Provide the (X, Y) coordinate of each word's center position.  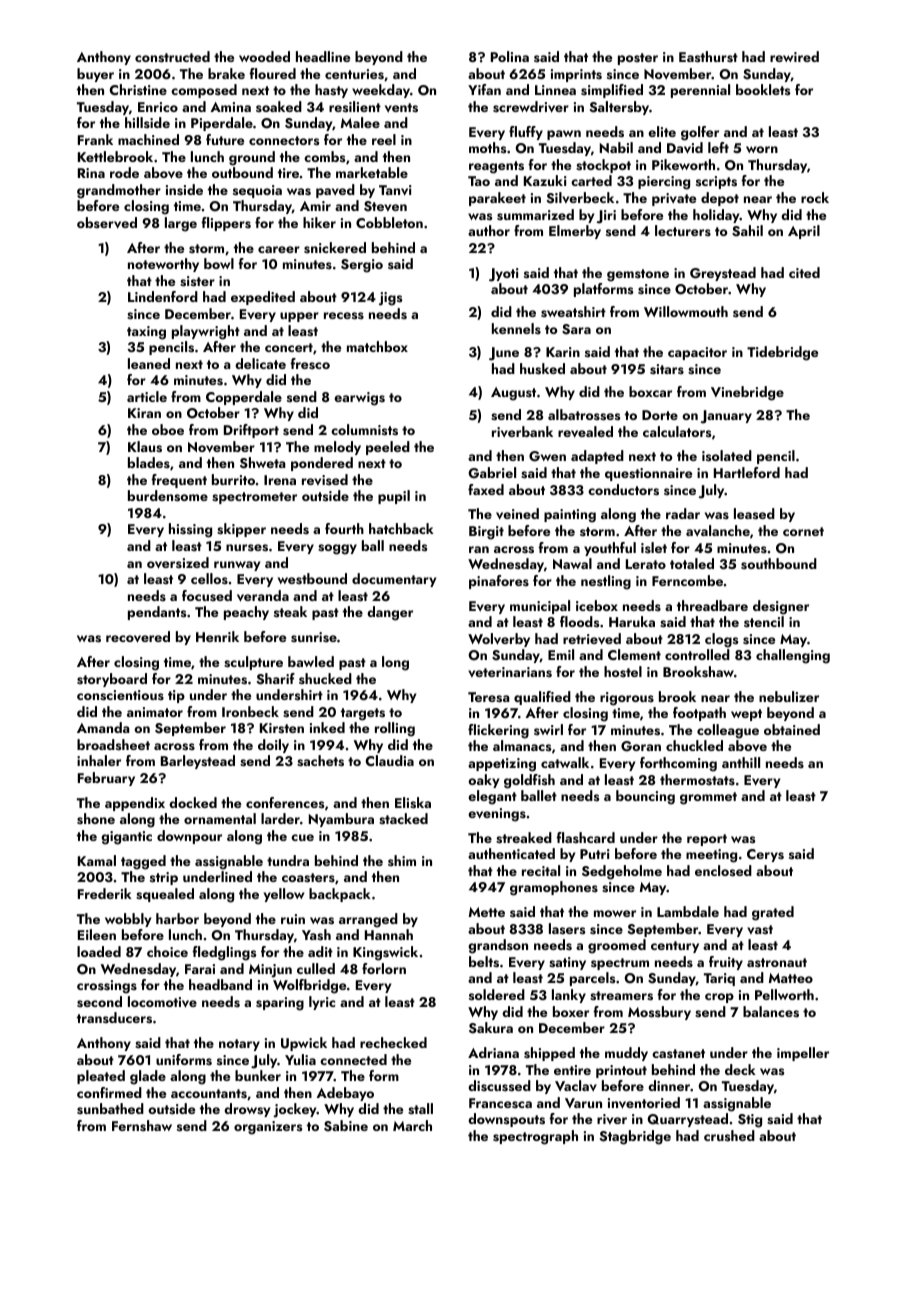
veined (517, 514)
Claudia (389, 760)
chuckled (694, 745)
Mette (487, 912)
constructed (172, 57)
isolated (727, 455)
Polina (510, 56)
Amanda (103, 727)
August (513, 394)
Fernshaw (142, 1126)
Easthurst (708, 57)
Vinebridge (747, 393)
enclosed (723, 870)
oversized (178, 563)
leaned (149, 363)
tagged (143, 862)
